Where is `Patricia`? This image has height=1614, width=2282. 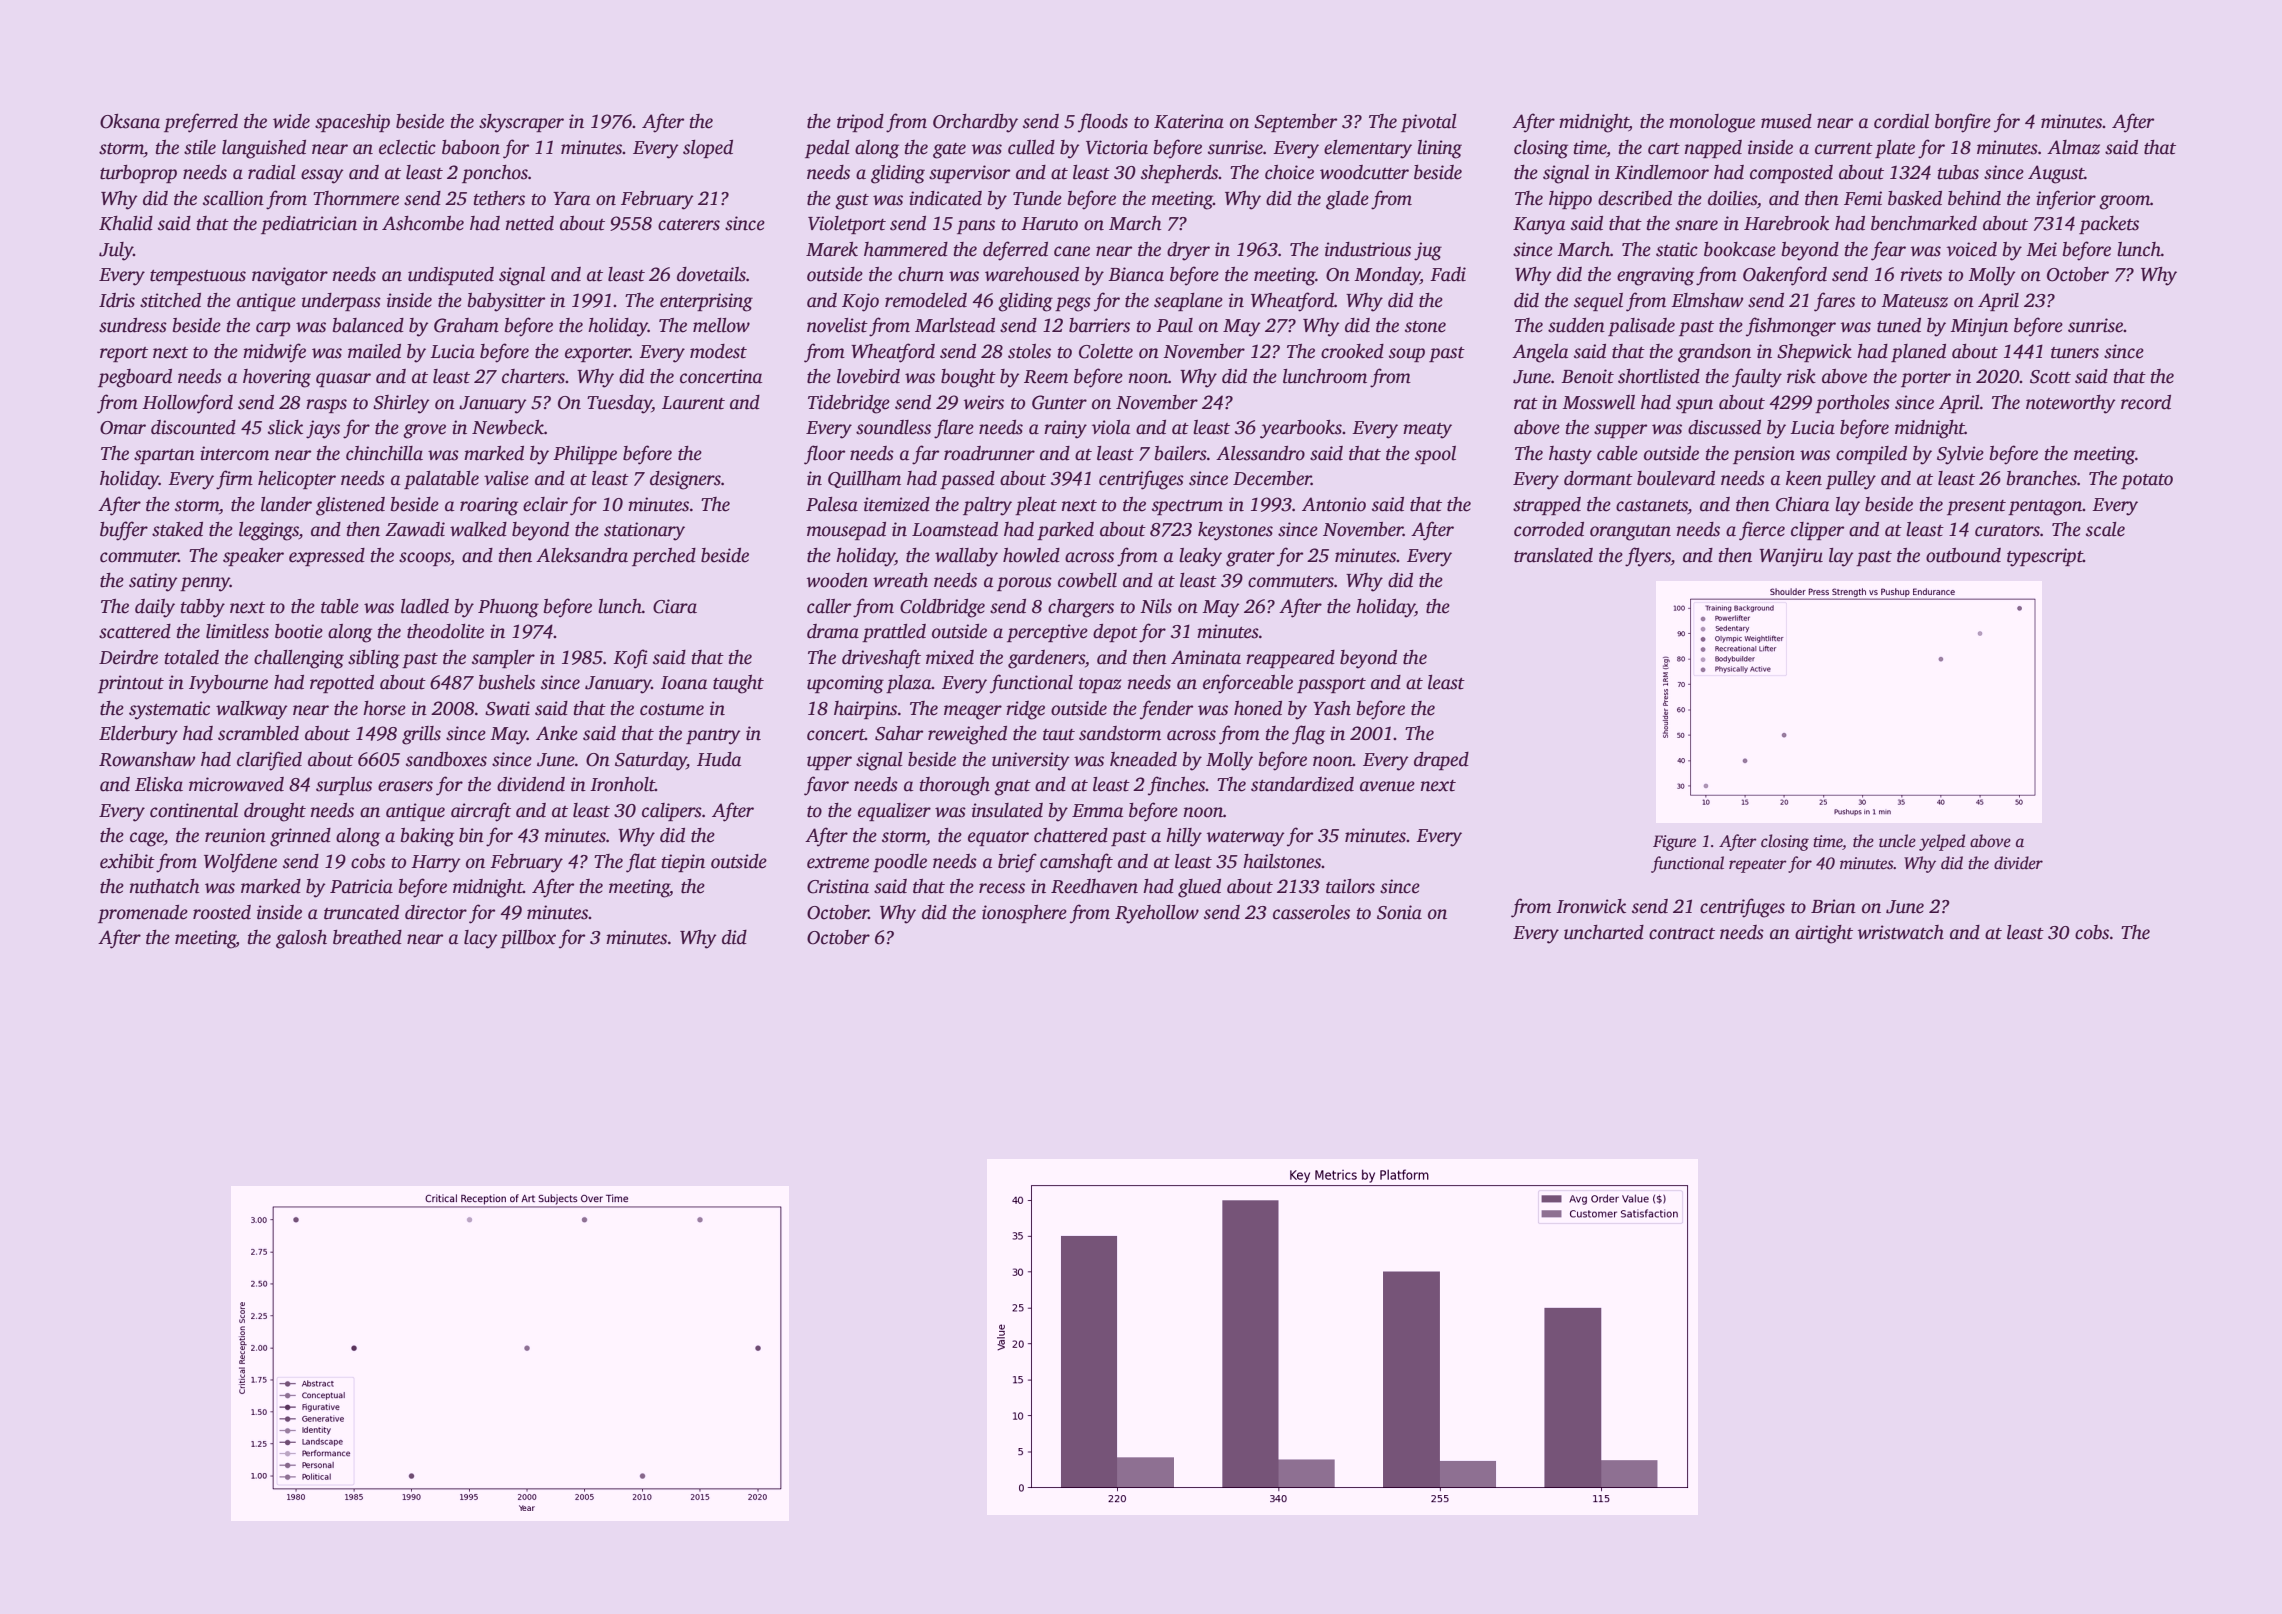 Patricia is located at coordinates (361, 886).
